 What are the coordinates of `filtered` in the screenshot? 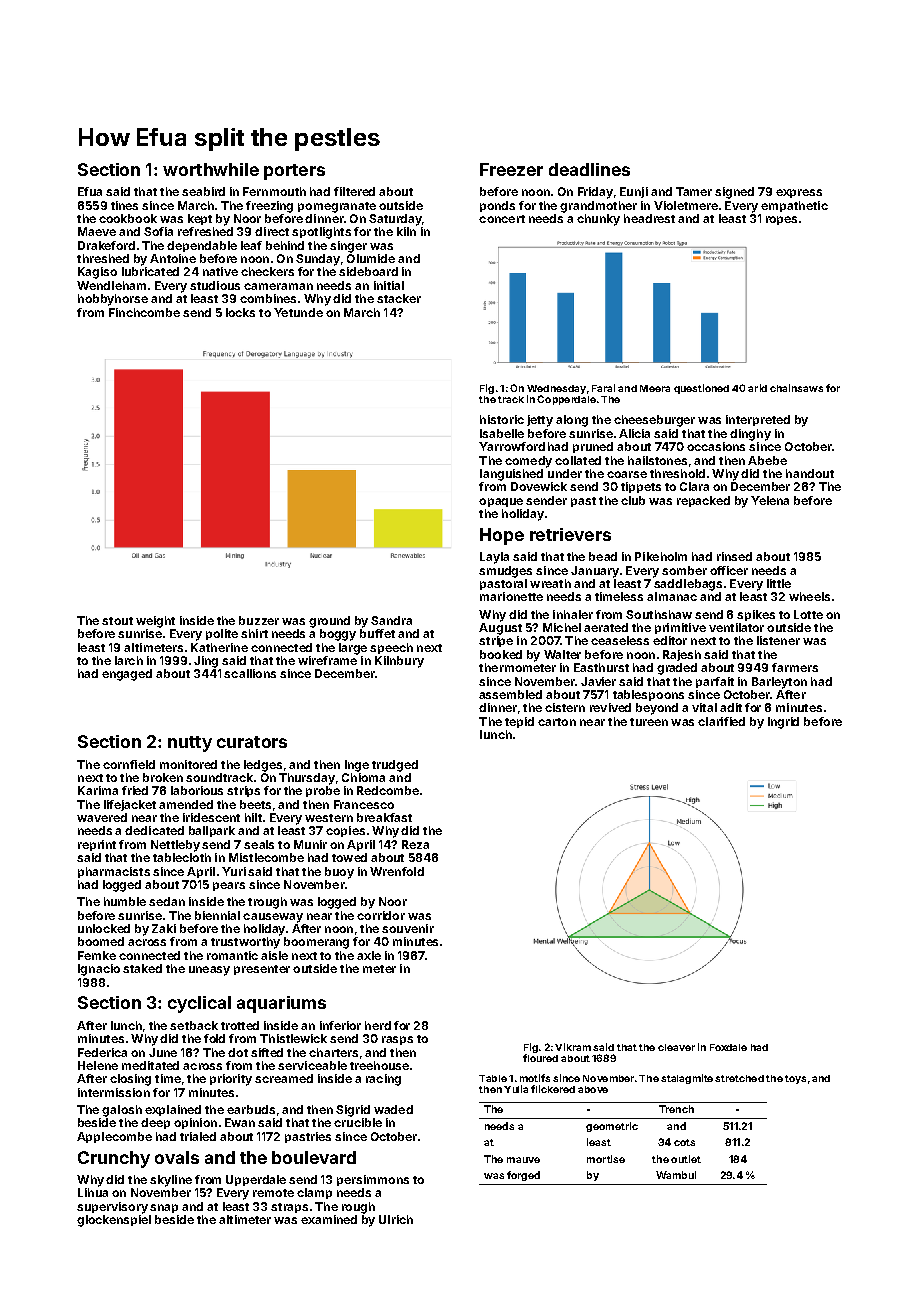 It's located at (354, 191).
